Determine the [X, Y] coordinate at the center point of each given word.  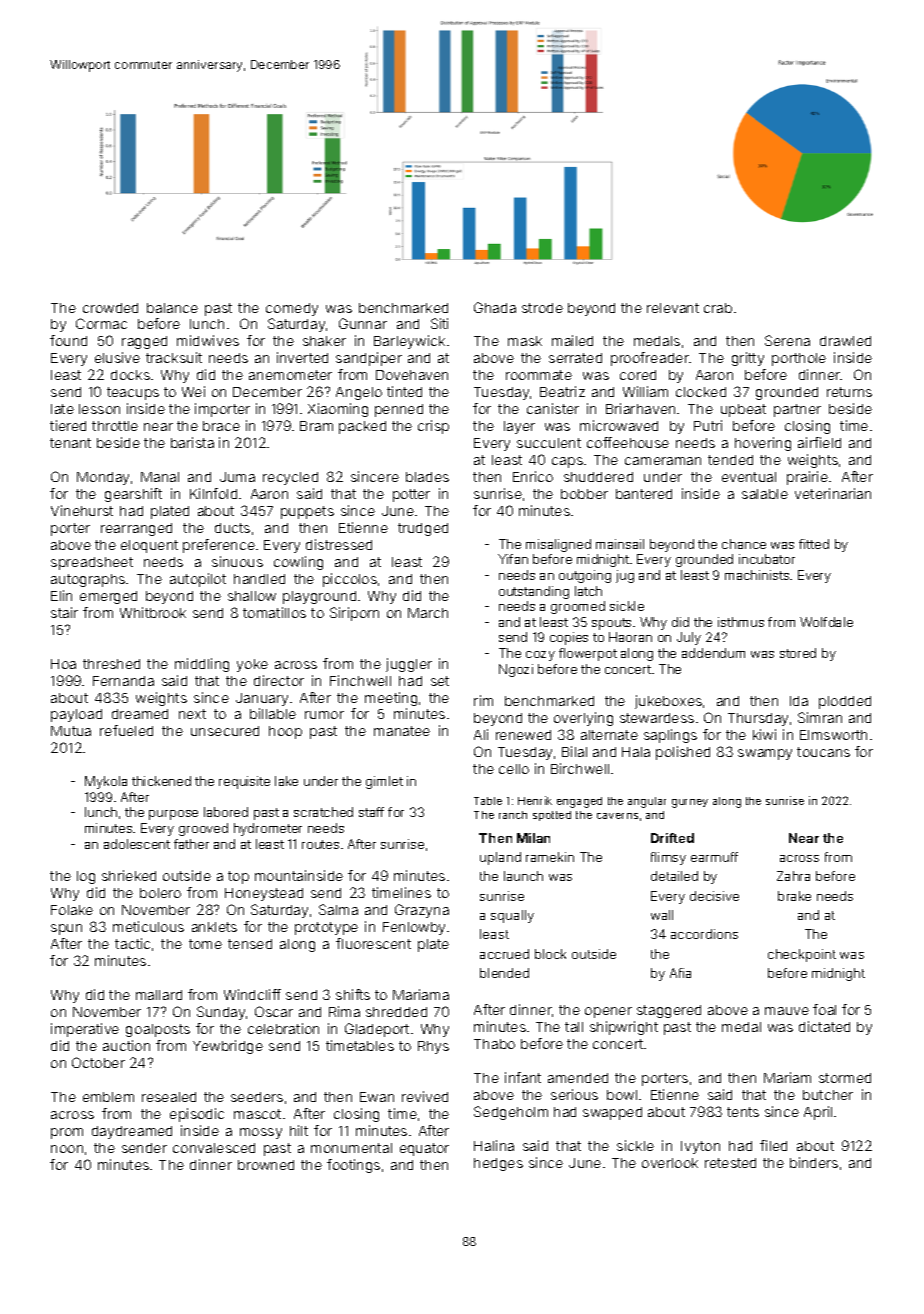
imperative [85, 1030]
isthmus [741, 622]
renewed [523, 735]
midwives [208, 340]
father [191, 844]
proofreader [650, 359]
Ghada [495, 307]
